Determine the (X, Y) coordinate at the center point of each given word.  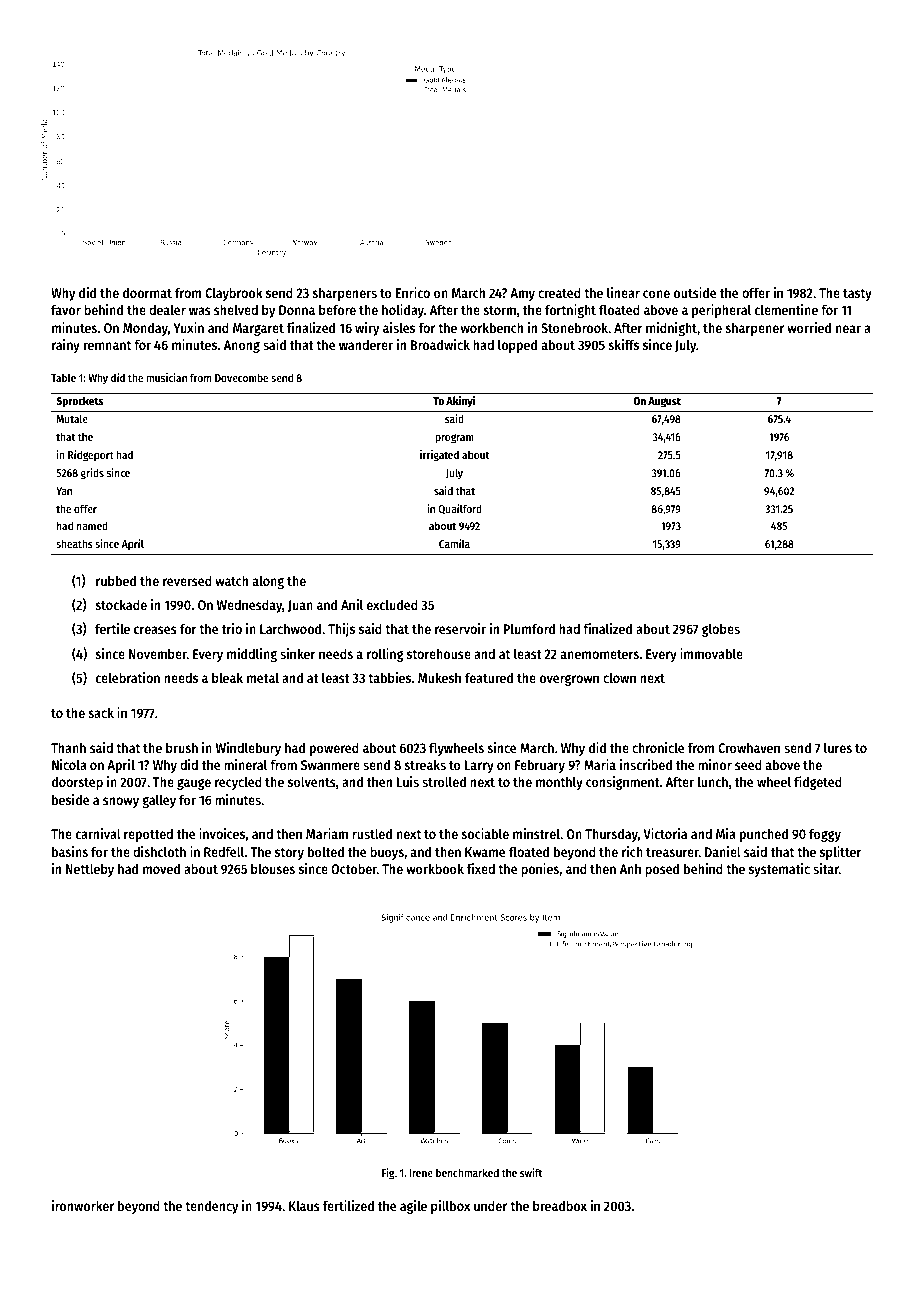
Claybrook (234, 294)
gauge (194, 784)
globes (721, 630)
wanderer (366, 344)
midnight (671, 329)
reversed (187, 580)
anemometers (600, 654)
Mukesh (439, 677)
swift (531, 1172)
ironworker (83, 1205)
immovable (711, 653)
